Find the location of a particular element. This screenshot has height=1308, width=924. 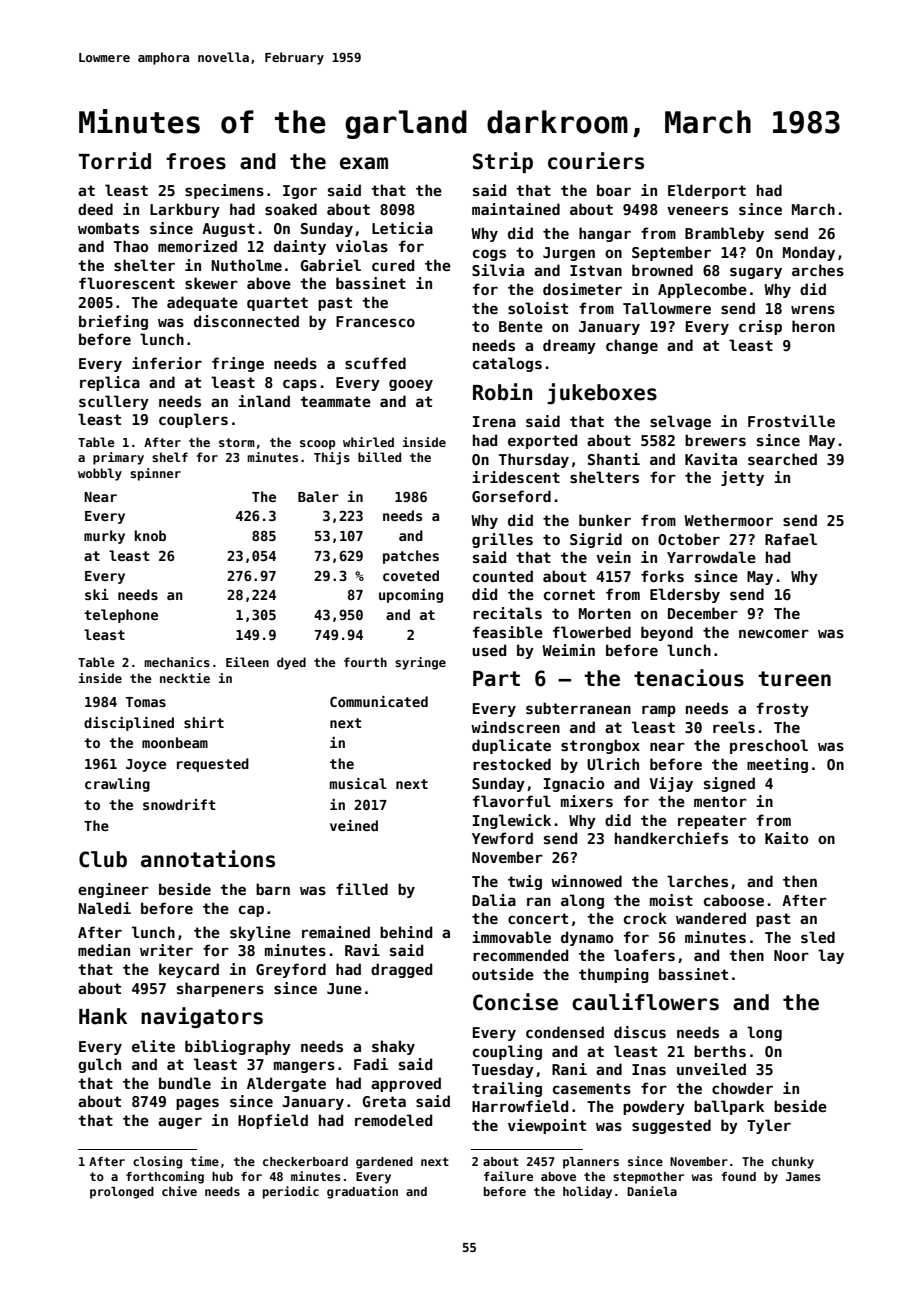

skyline is located at coordinates (260, 933).
